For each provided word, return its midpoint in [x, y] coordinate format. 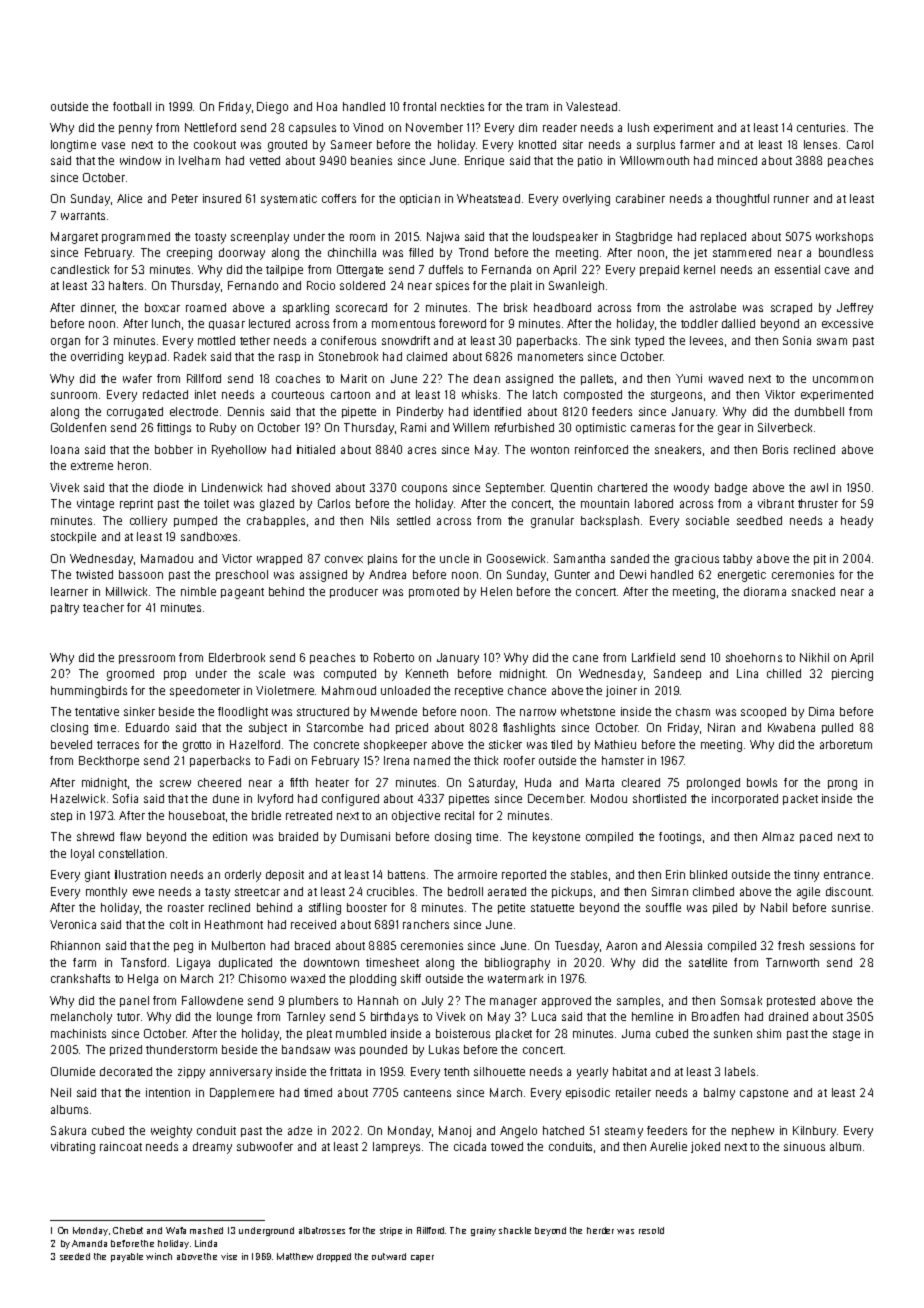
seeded [75, 1256]
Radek [190, 356]
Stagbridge [644, 238]
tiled [561, 744]
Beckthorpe [109, 761]
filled [421, 252]
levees [706, 340]
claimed [427, 356]
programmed [136, 238]
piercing [852, 675]
